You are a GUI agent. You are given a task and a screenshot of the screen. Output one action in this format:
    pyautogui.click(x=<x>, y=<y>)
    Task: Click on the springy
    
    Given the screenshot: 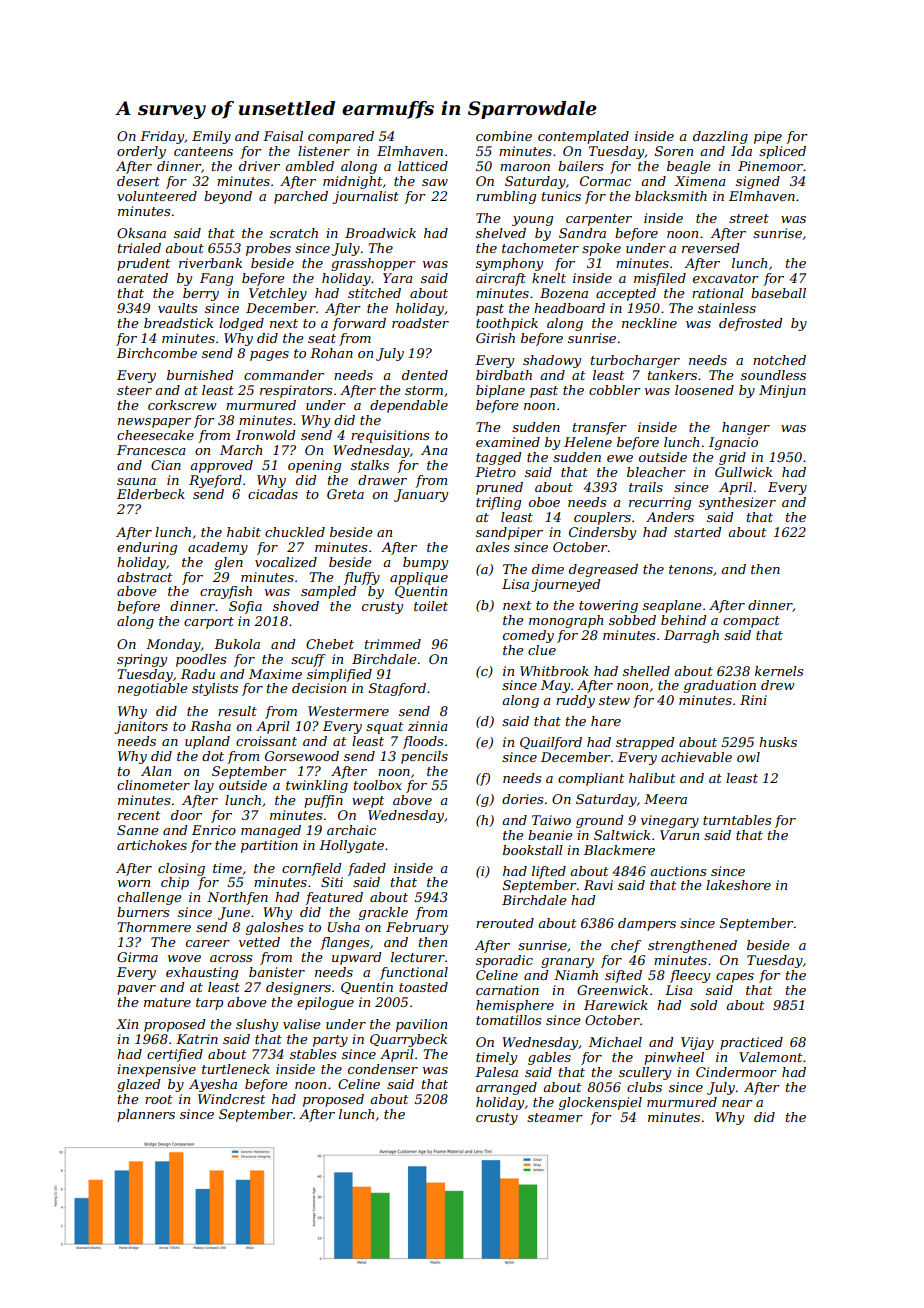 What is the action you would take?
    pyautogui.click(x=142, y=660)
